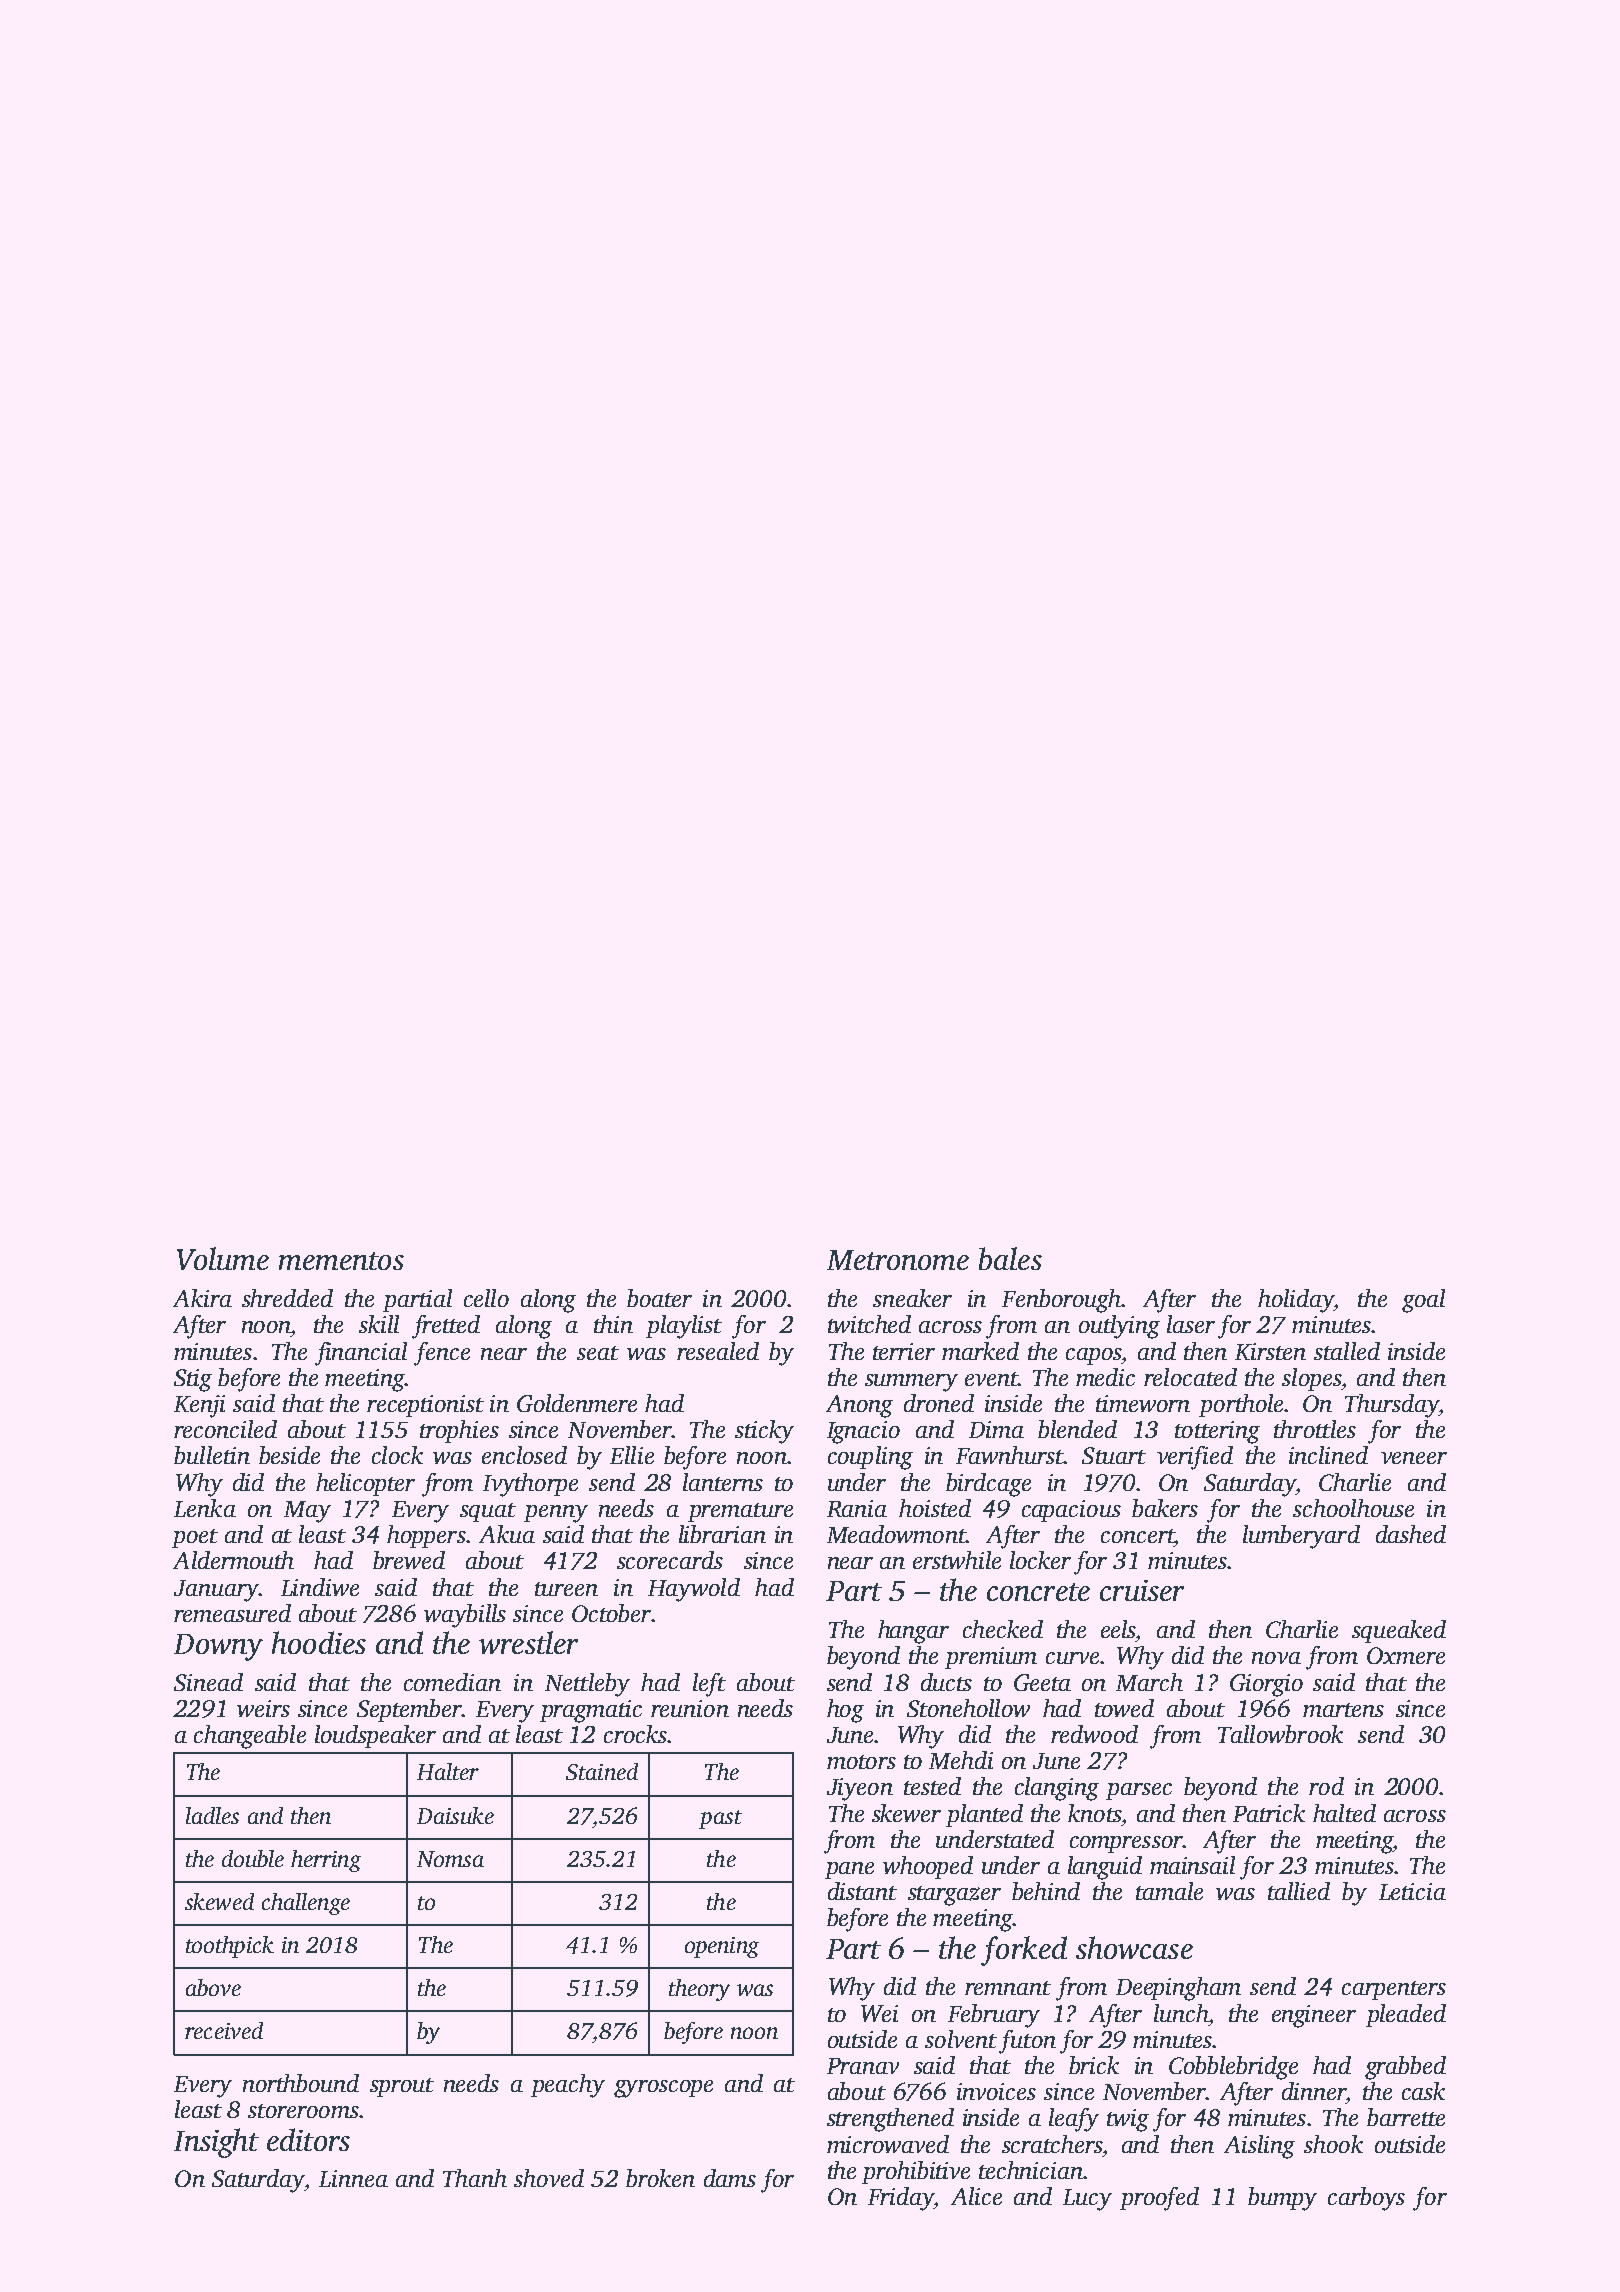 This screenshot has height=2292, width=1620. I want to click on bales, so click(1010, 1258).
